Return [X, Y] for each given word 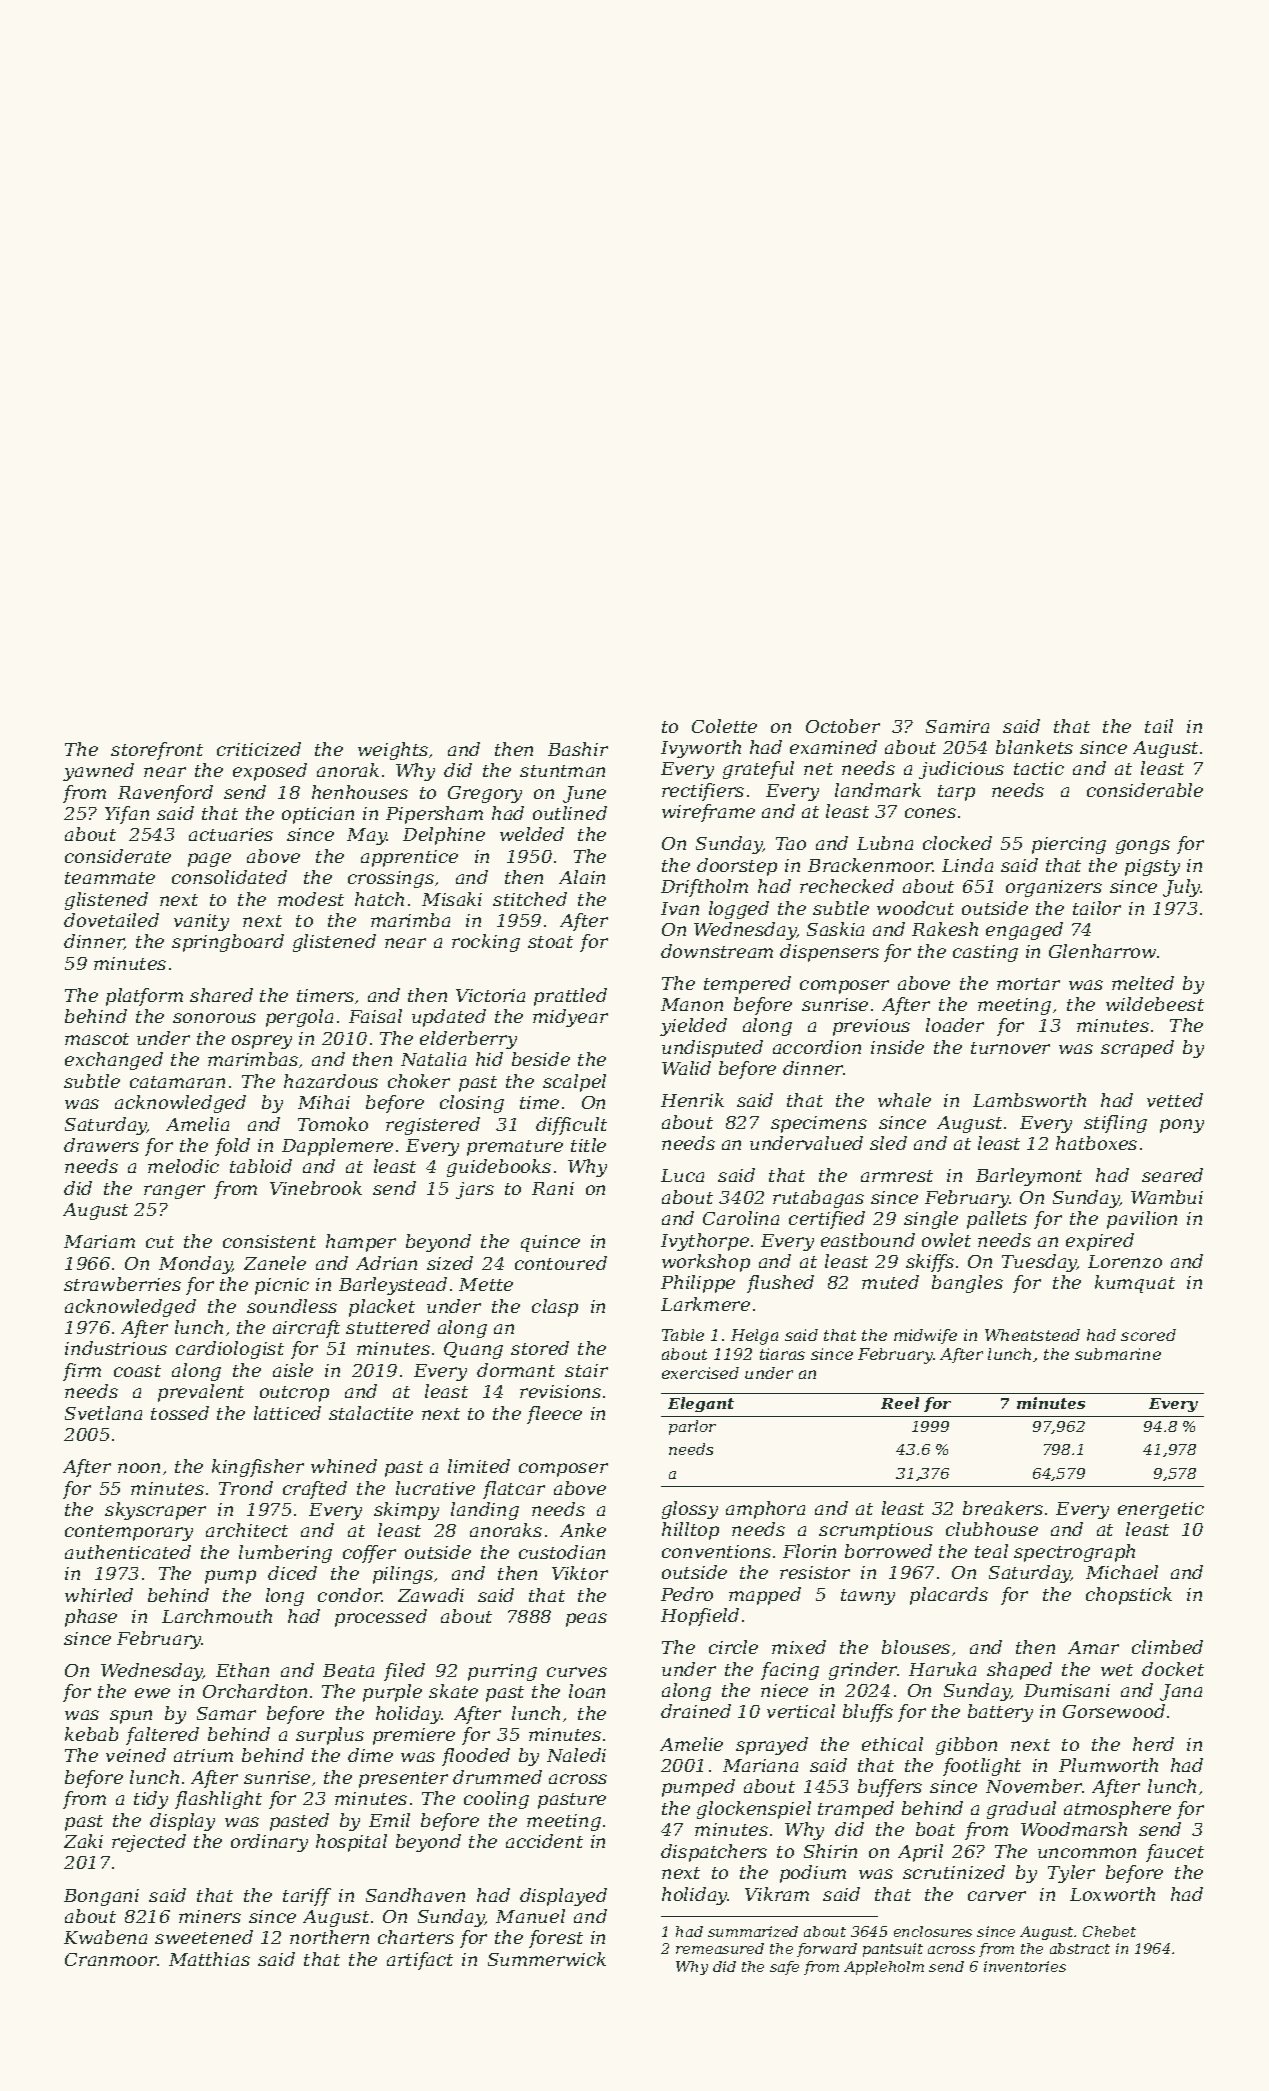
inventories [1025, 1966]
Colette [724, 726]
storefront [157, 751]
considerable [1145, 790]
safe [784, 1968]
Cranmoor [111, 1959]
